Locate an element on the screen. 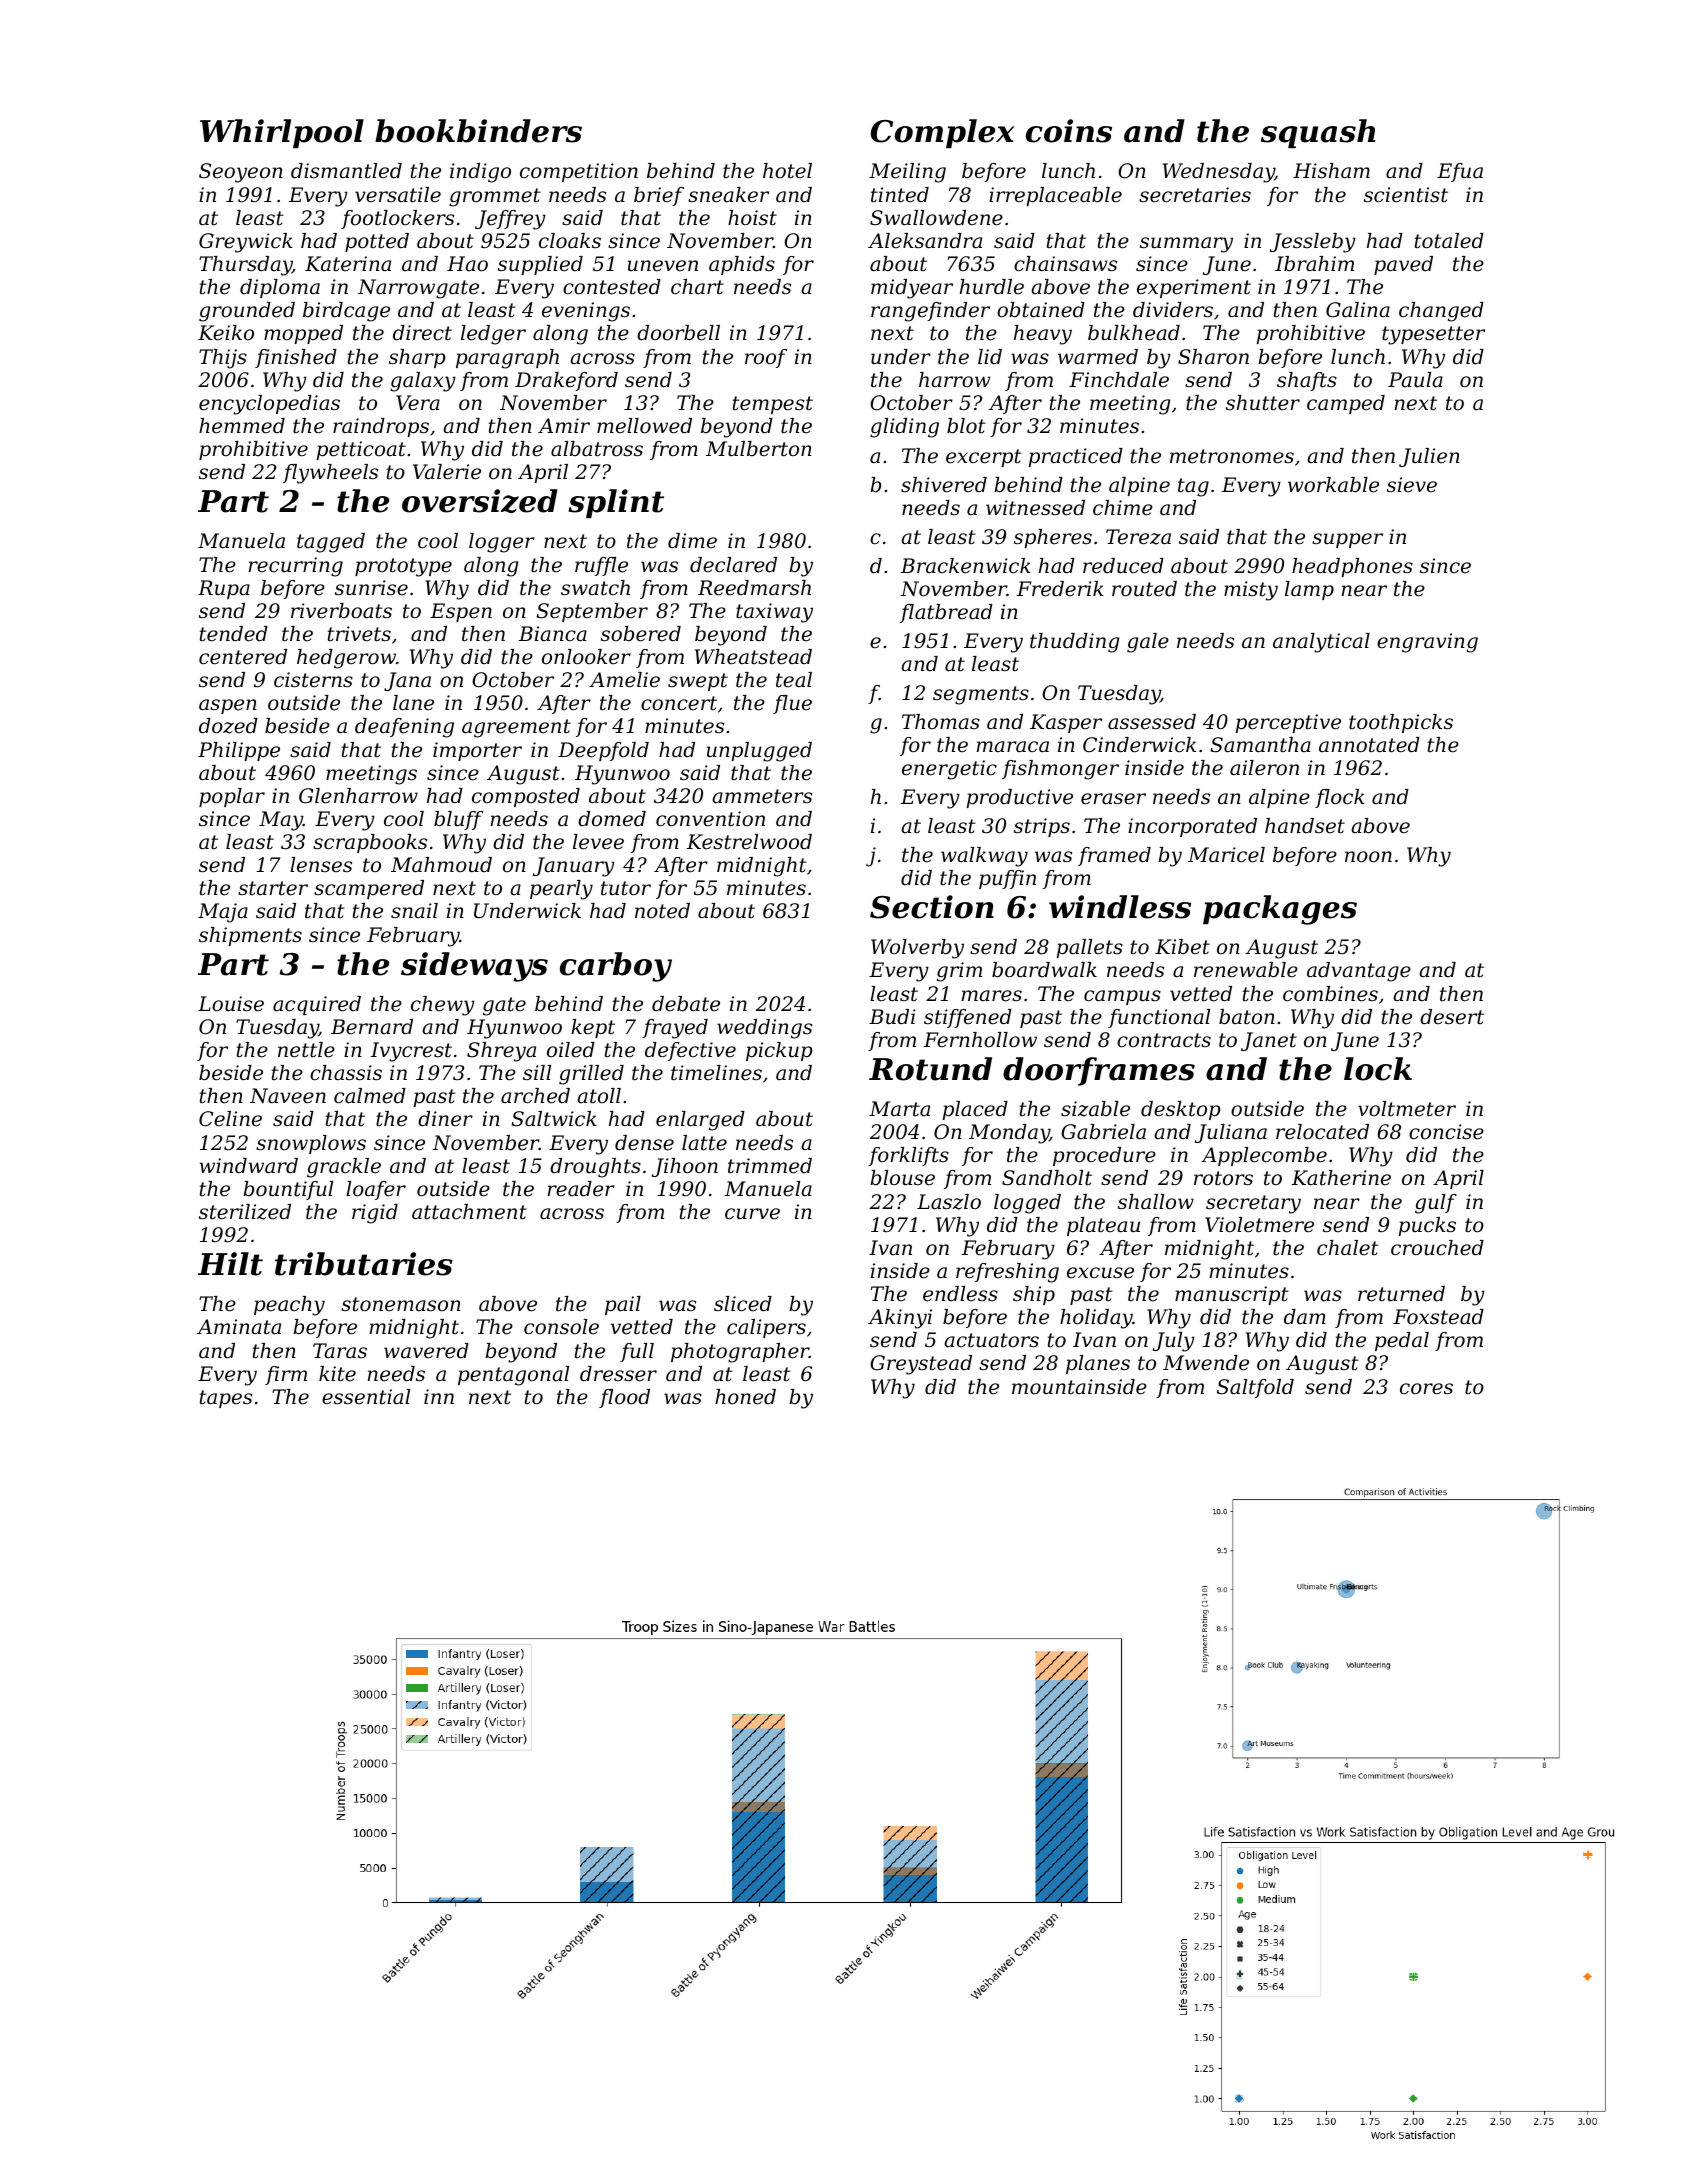 This screenshot has height=2178, width=1683. Whirlpool is located at coordinates (282, 133).
